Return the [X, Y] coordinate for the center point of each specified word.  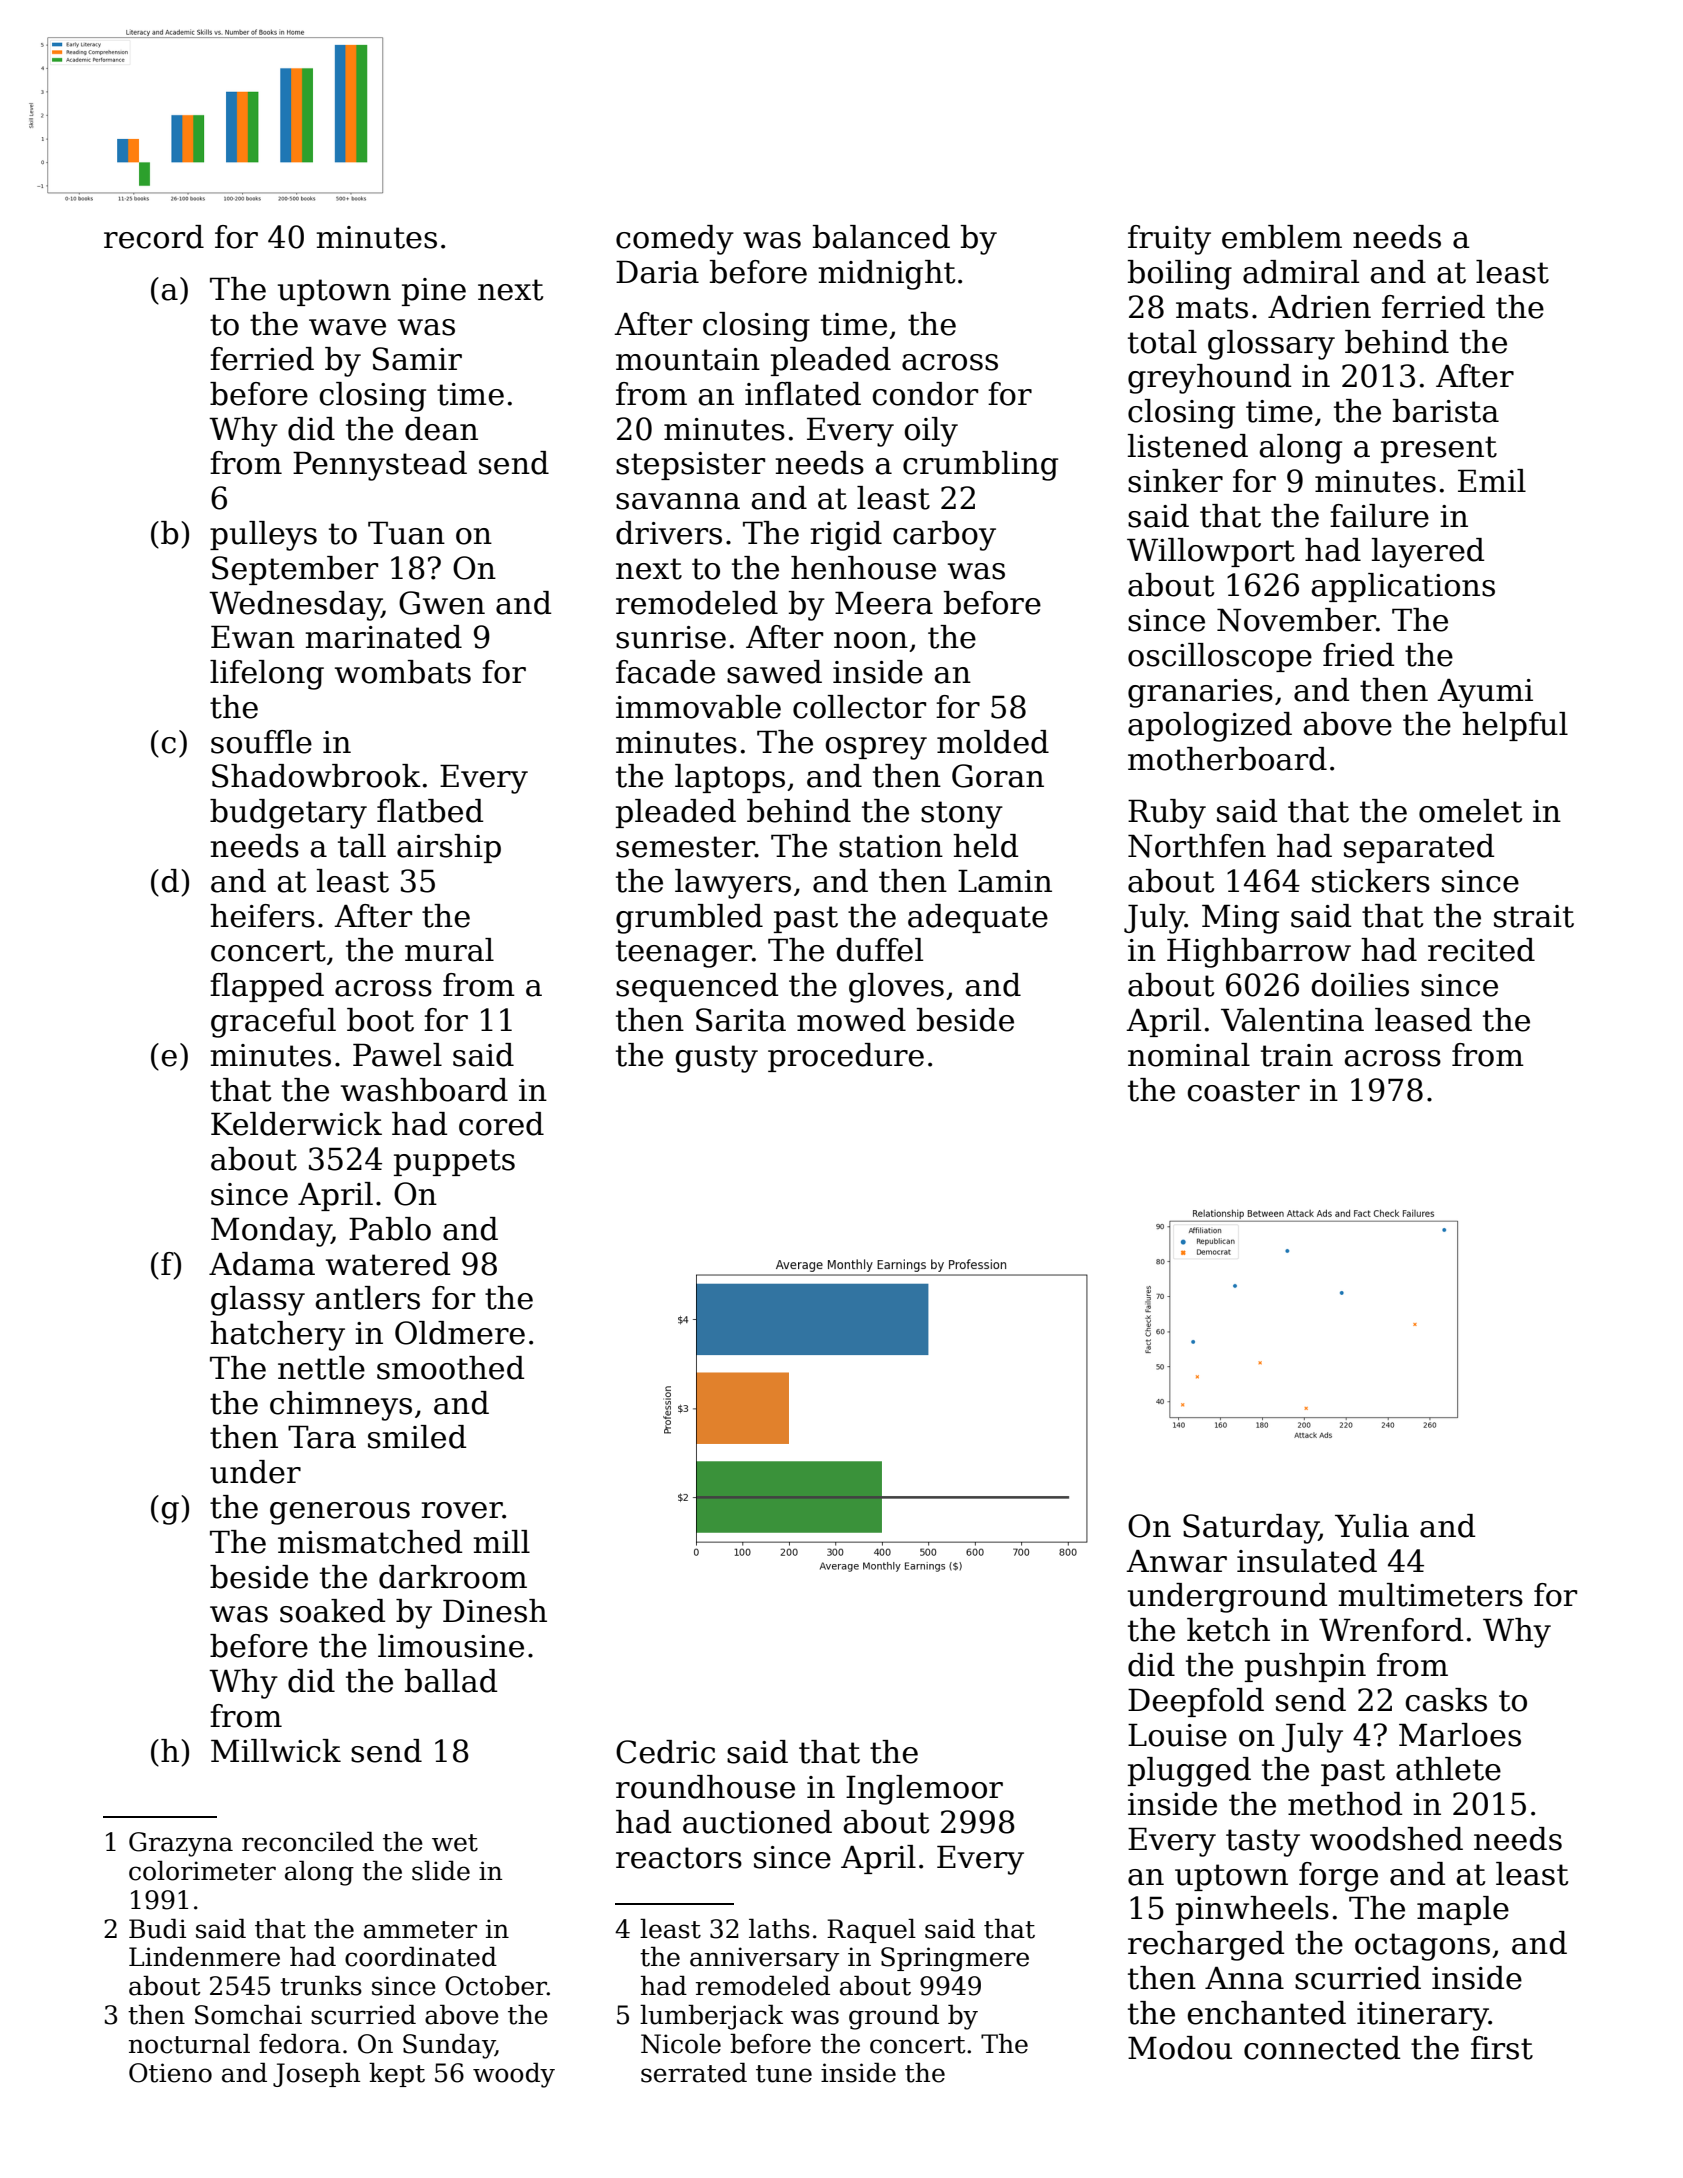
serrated [694, 2072]
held [986, 846]
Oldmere [460, 1333]
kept [397, 2074]
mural [449, 950]
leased [1423, 1020]
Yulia [1372, 1526]
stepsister [690, 466]
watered [388, 1264]
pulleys [263, 536]
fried [1359, 655]
